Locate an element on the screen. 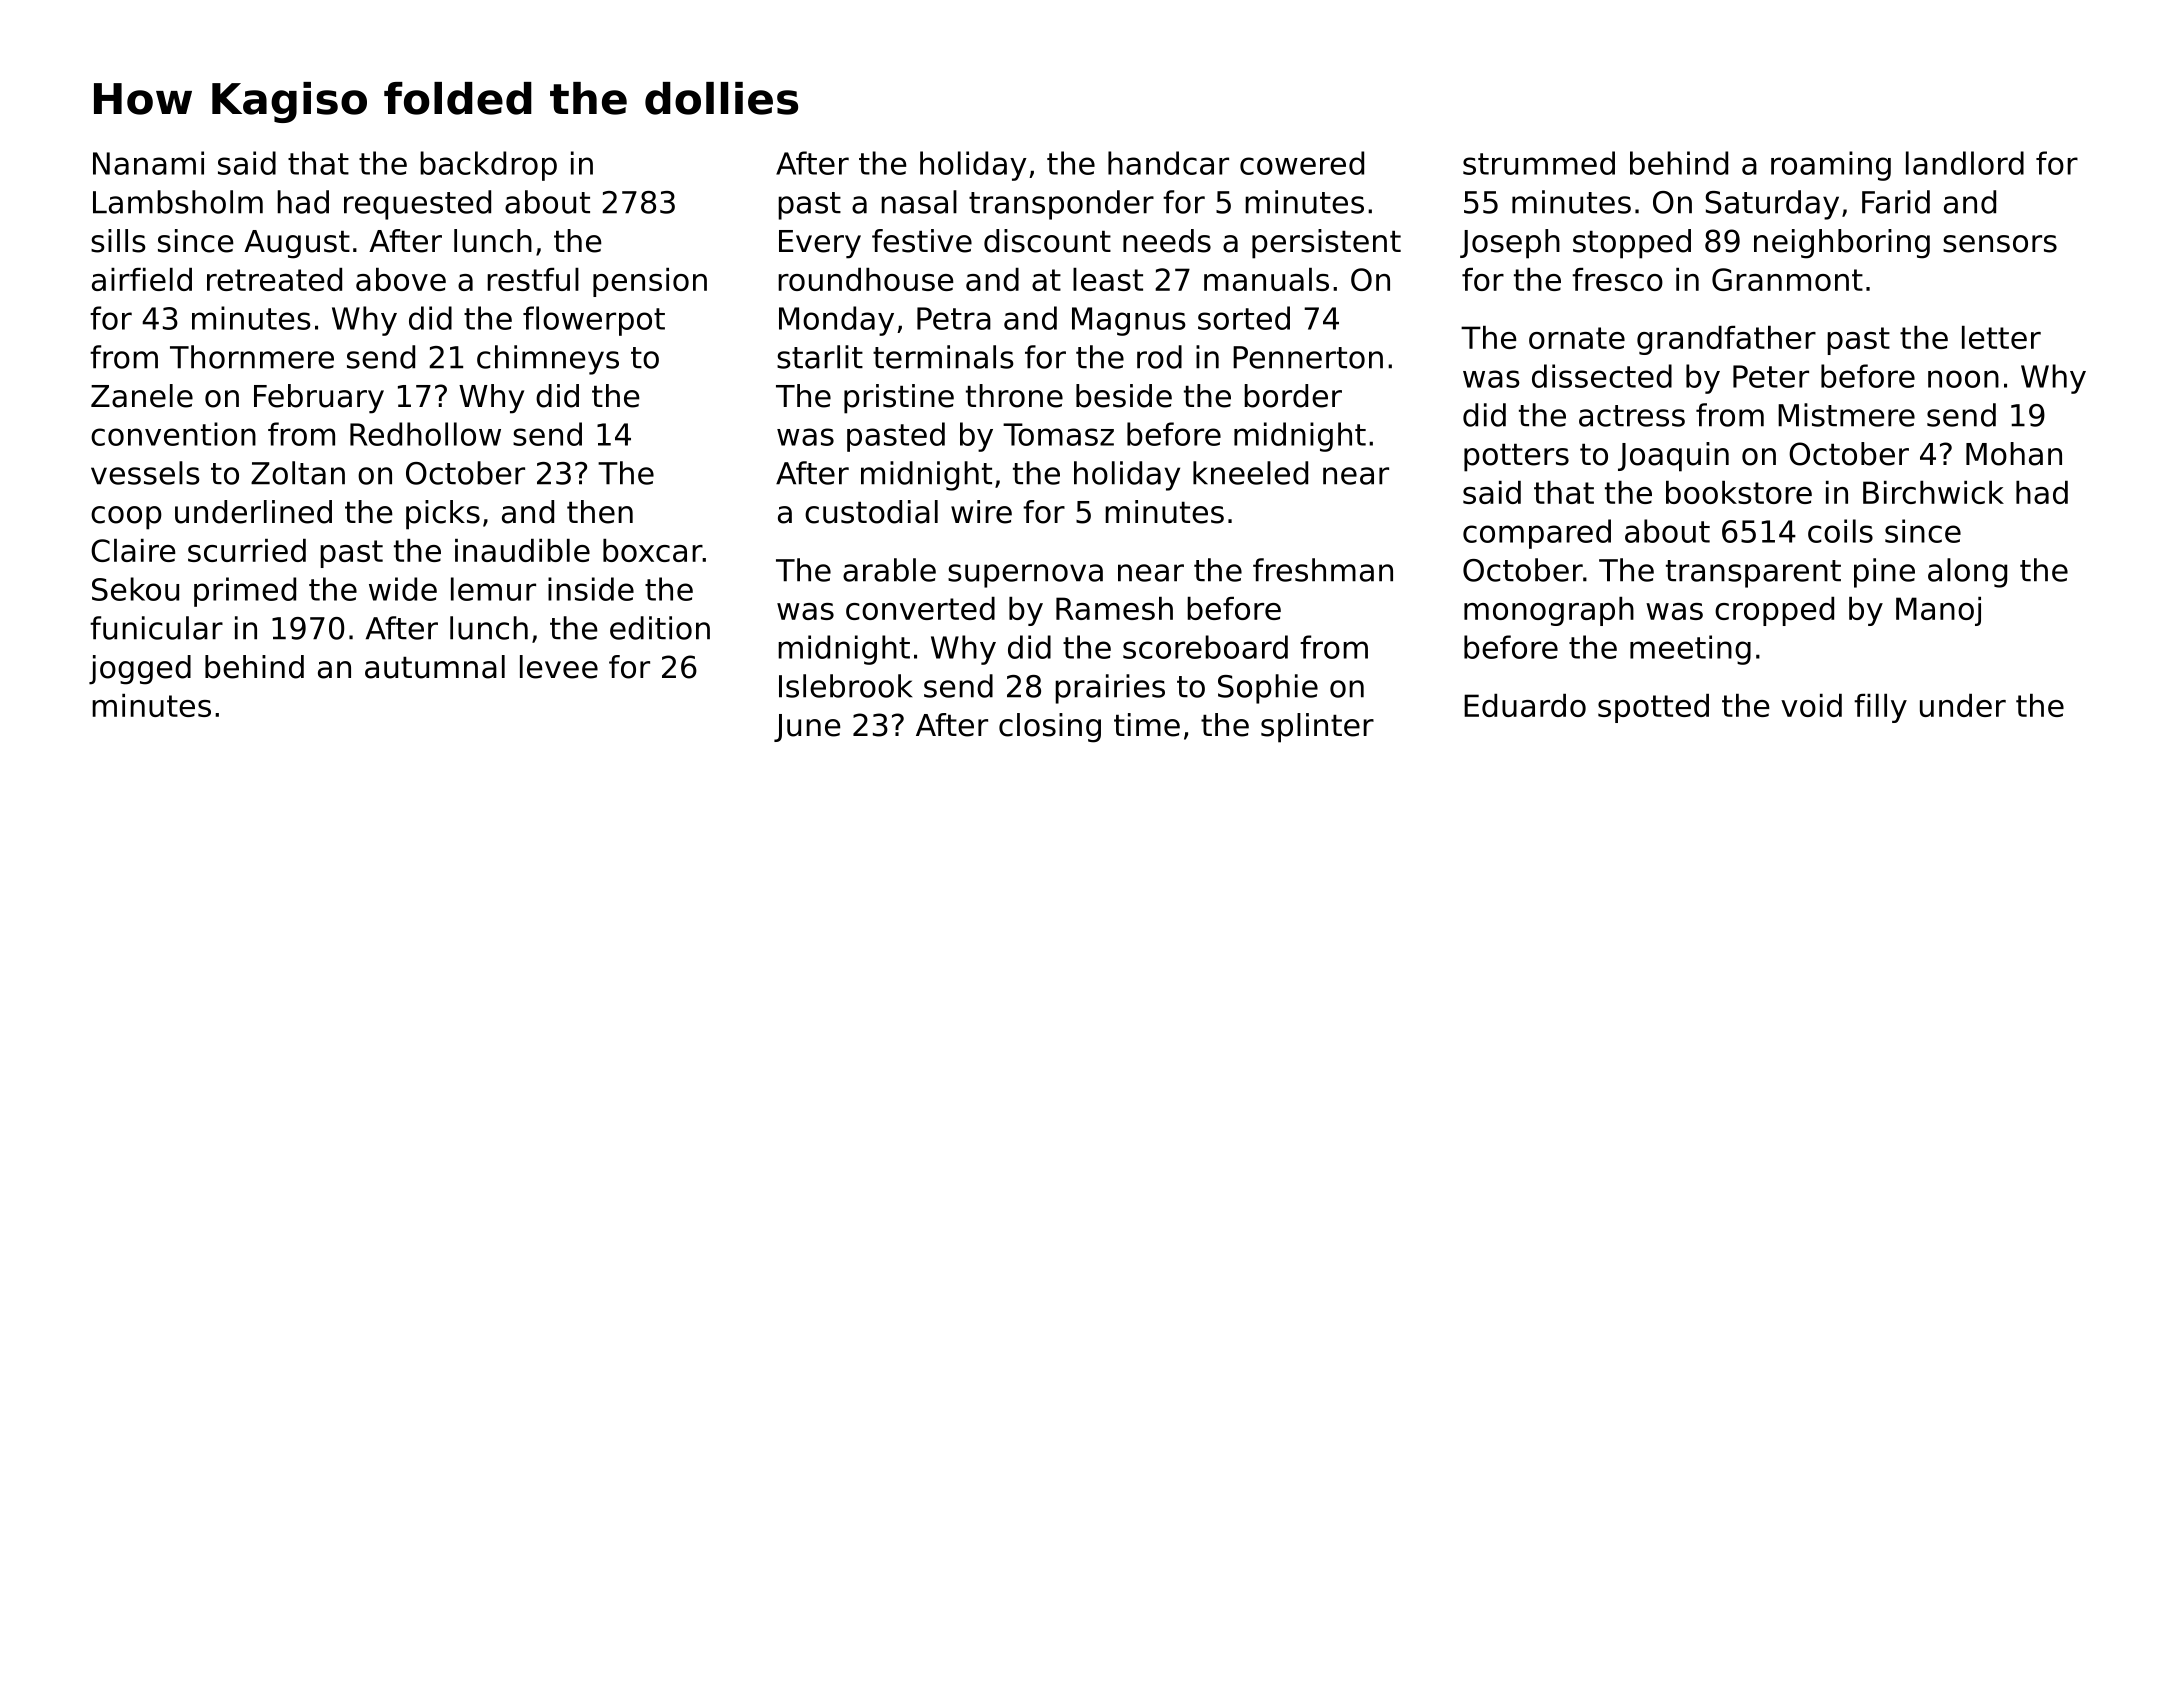 The height and width of the screenshot is (1683, 2178). pristine is located at coordinates (899, 399).
